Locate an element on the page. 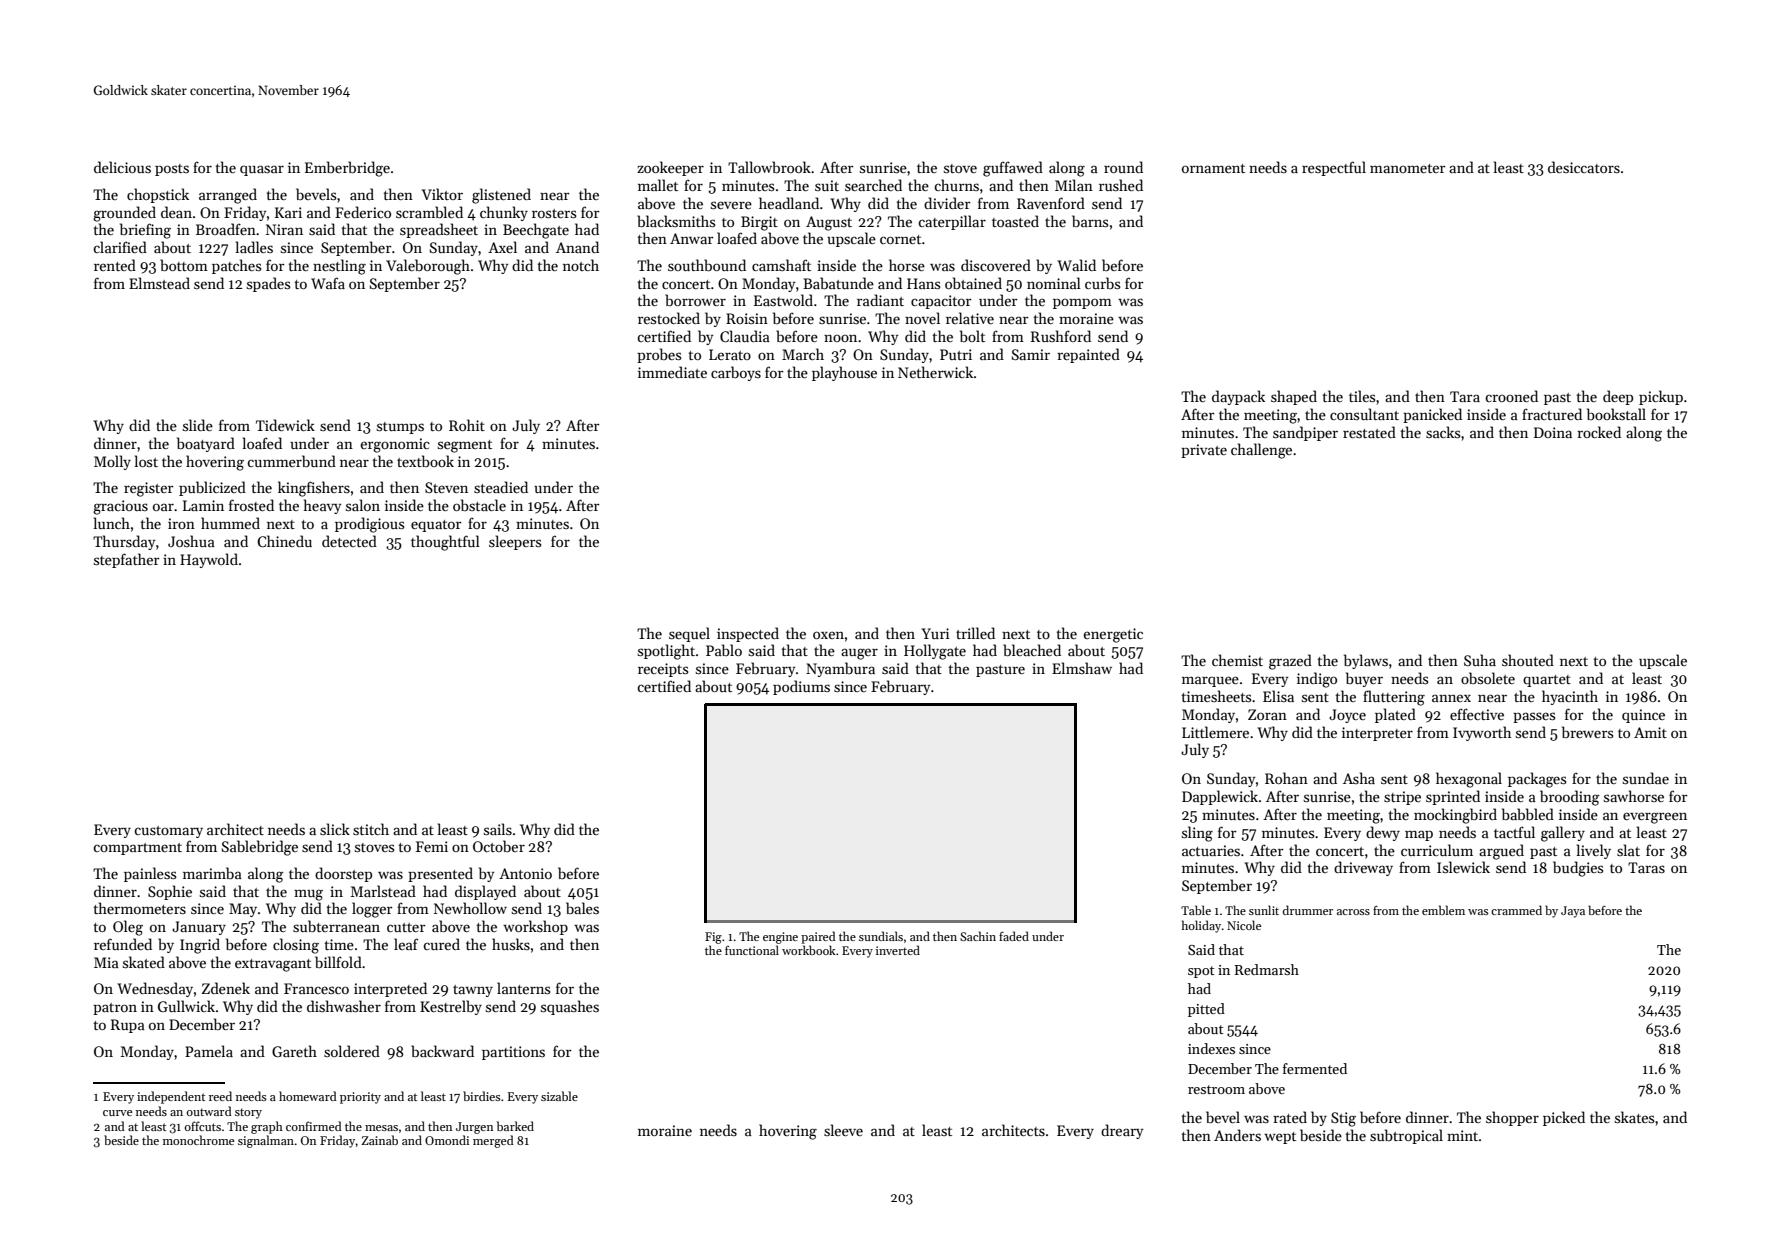  stepfather is located at coordinates (127, 560).
